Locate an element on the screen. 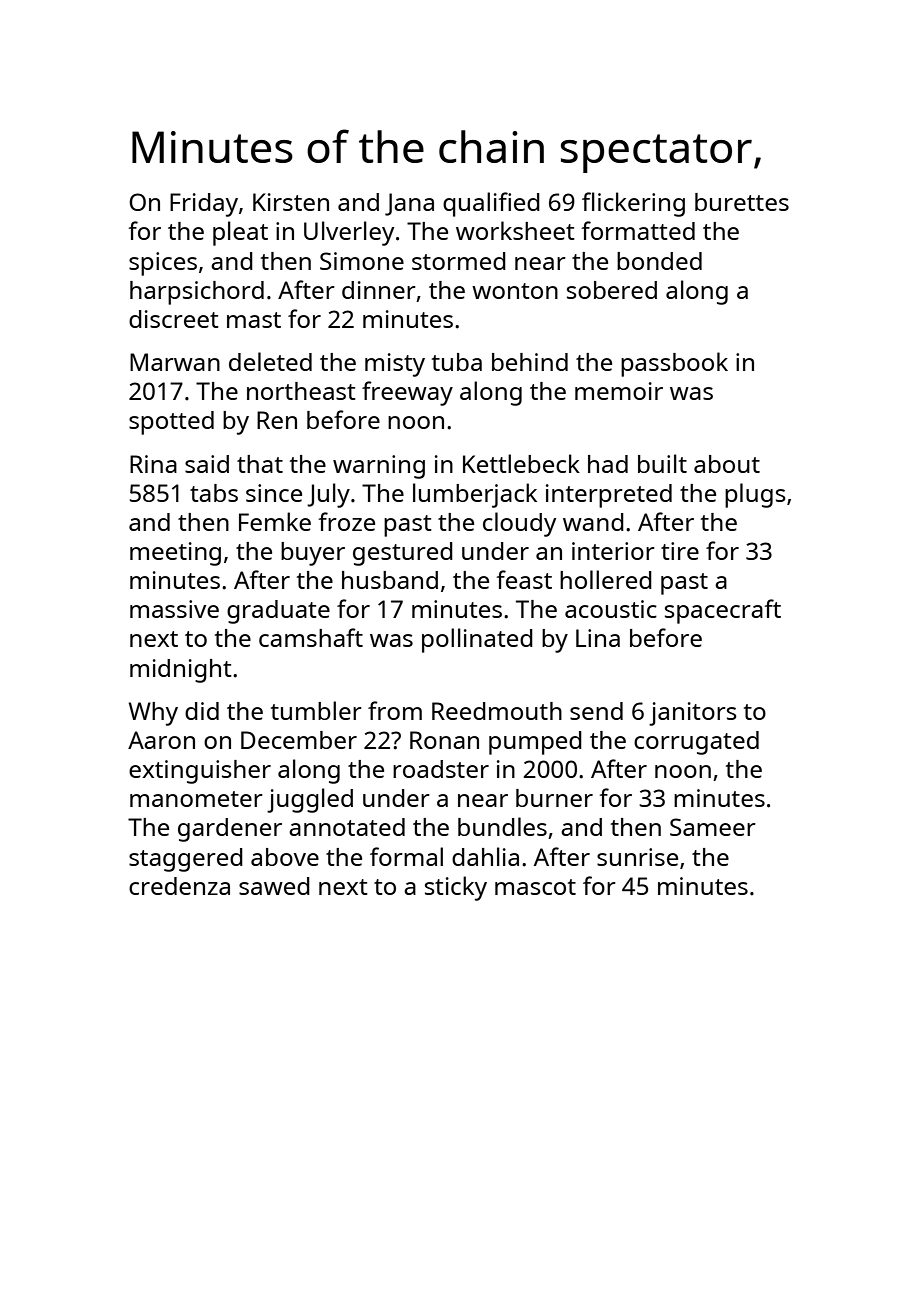 The height and width of the screenshot is (1311, 924). from is located at coordinates (395, 710).
